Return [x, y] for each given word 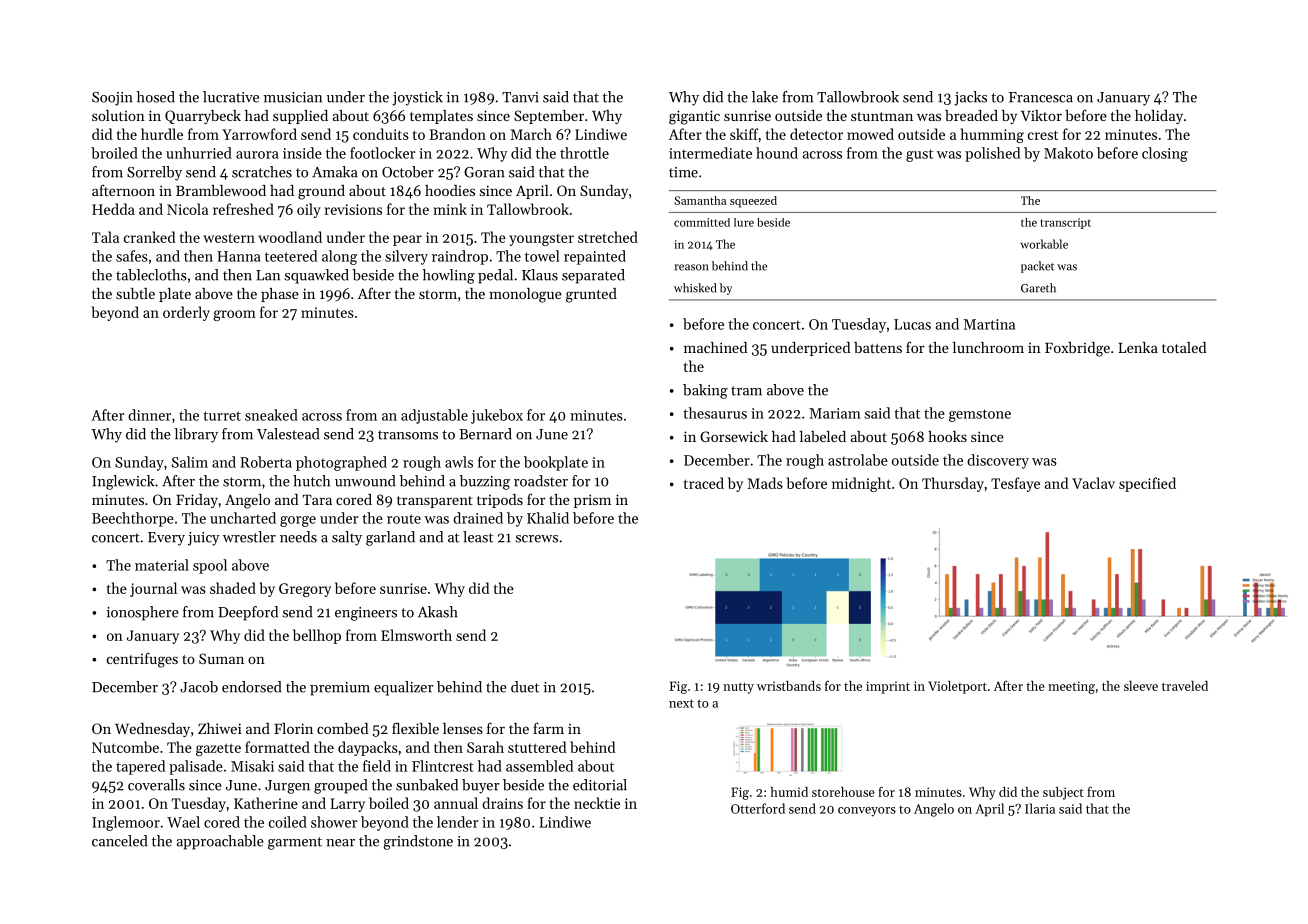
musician [293, 97]
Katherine [266, 803]
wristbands [789, 686]
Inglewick [123, 482]
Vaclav [1093, 483]
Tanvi [520, 97]
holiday [1159, 117]
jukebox [497, 416]
